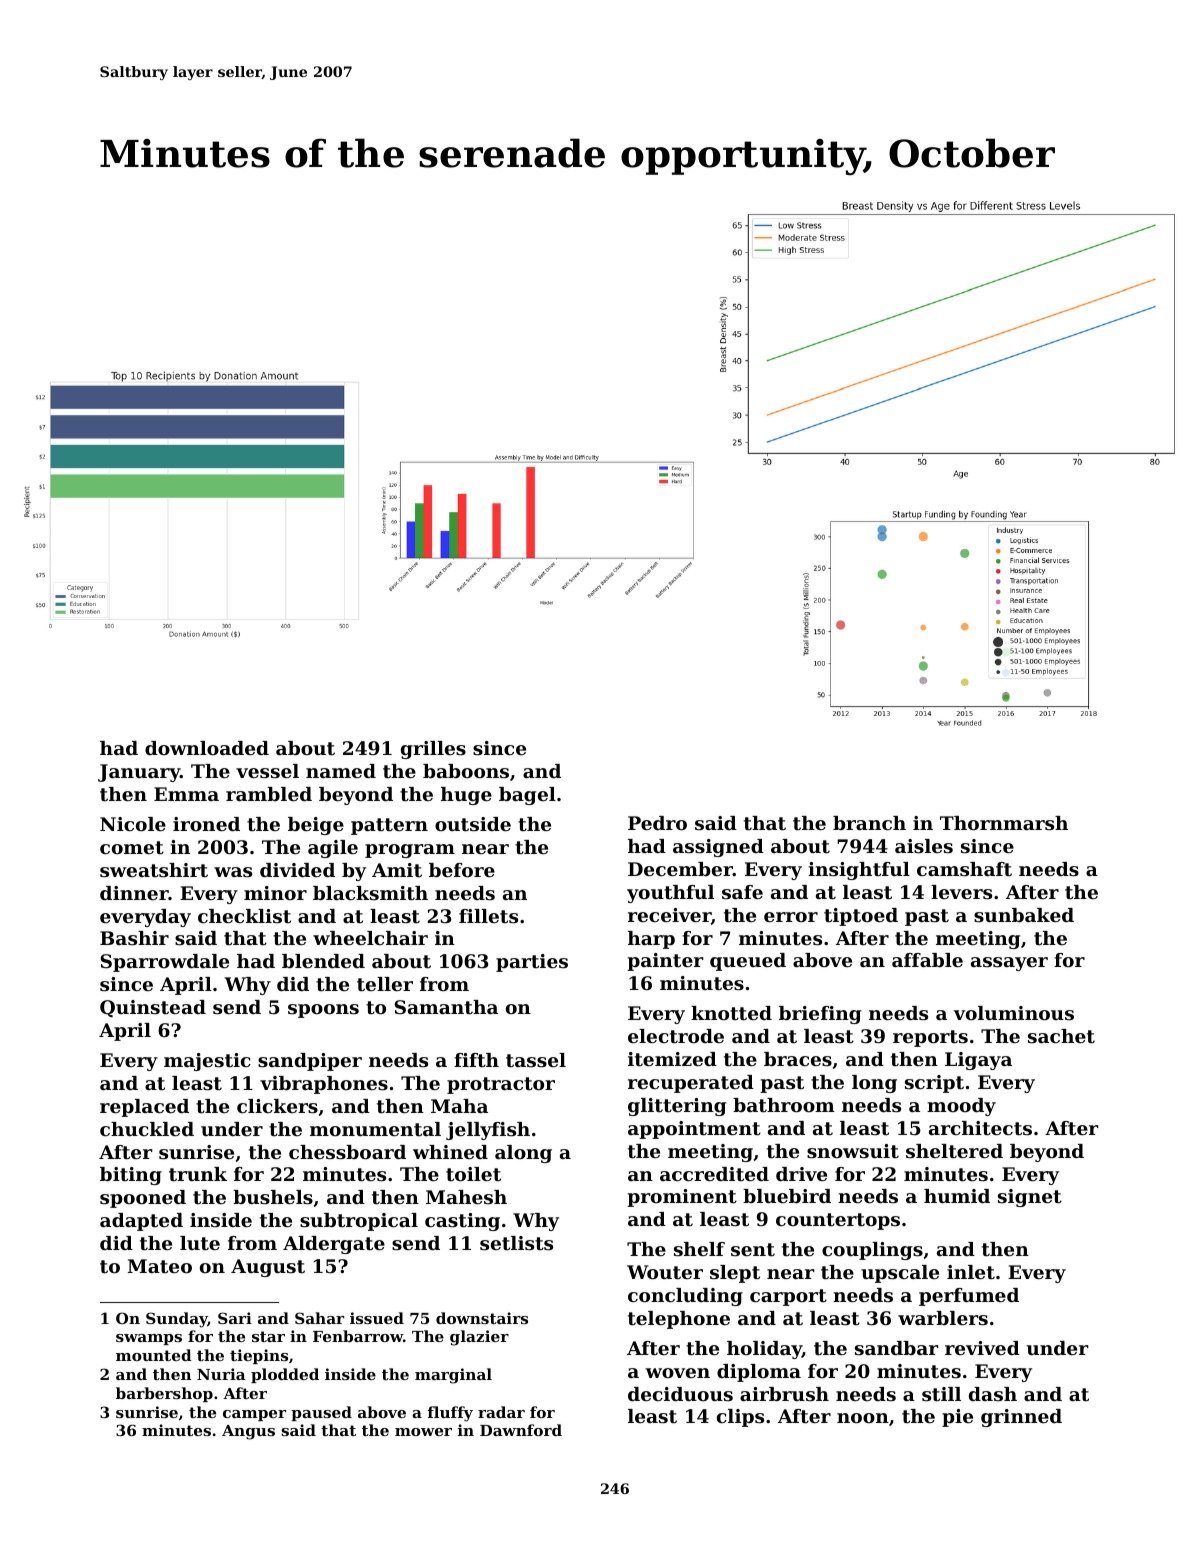 The image size is (1200, 1553). Describe the element at coordinates (927, 960) in the document. I see `affable` at that location.
